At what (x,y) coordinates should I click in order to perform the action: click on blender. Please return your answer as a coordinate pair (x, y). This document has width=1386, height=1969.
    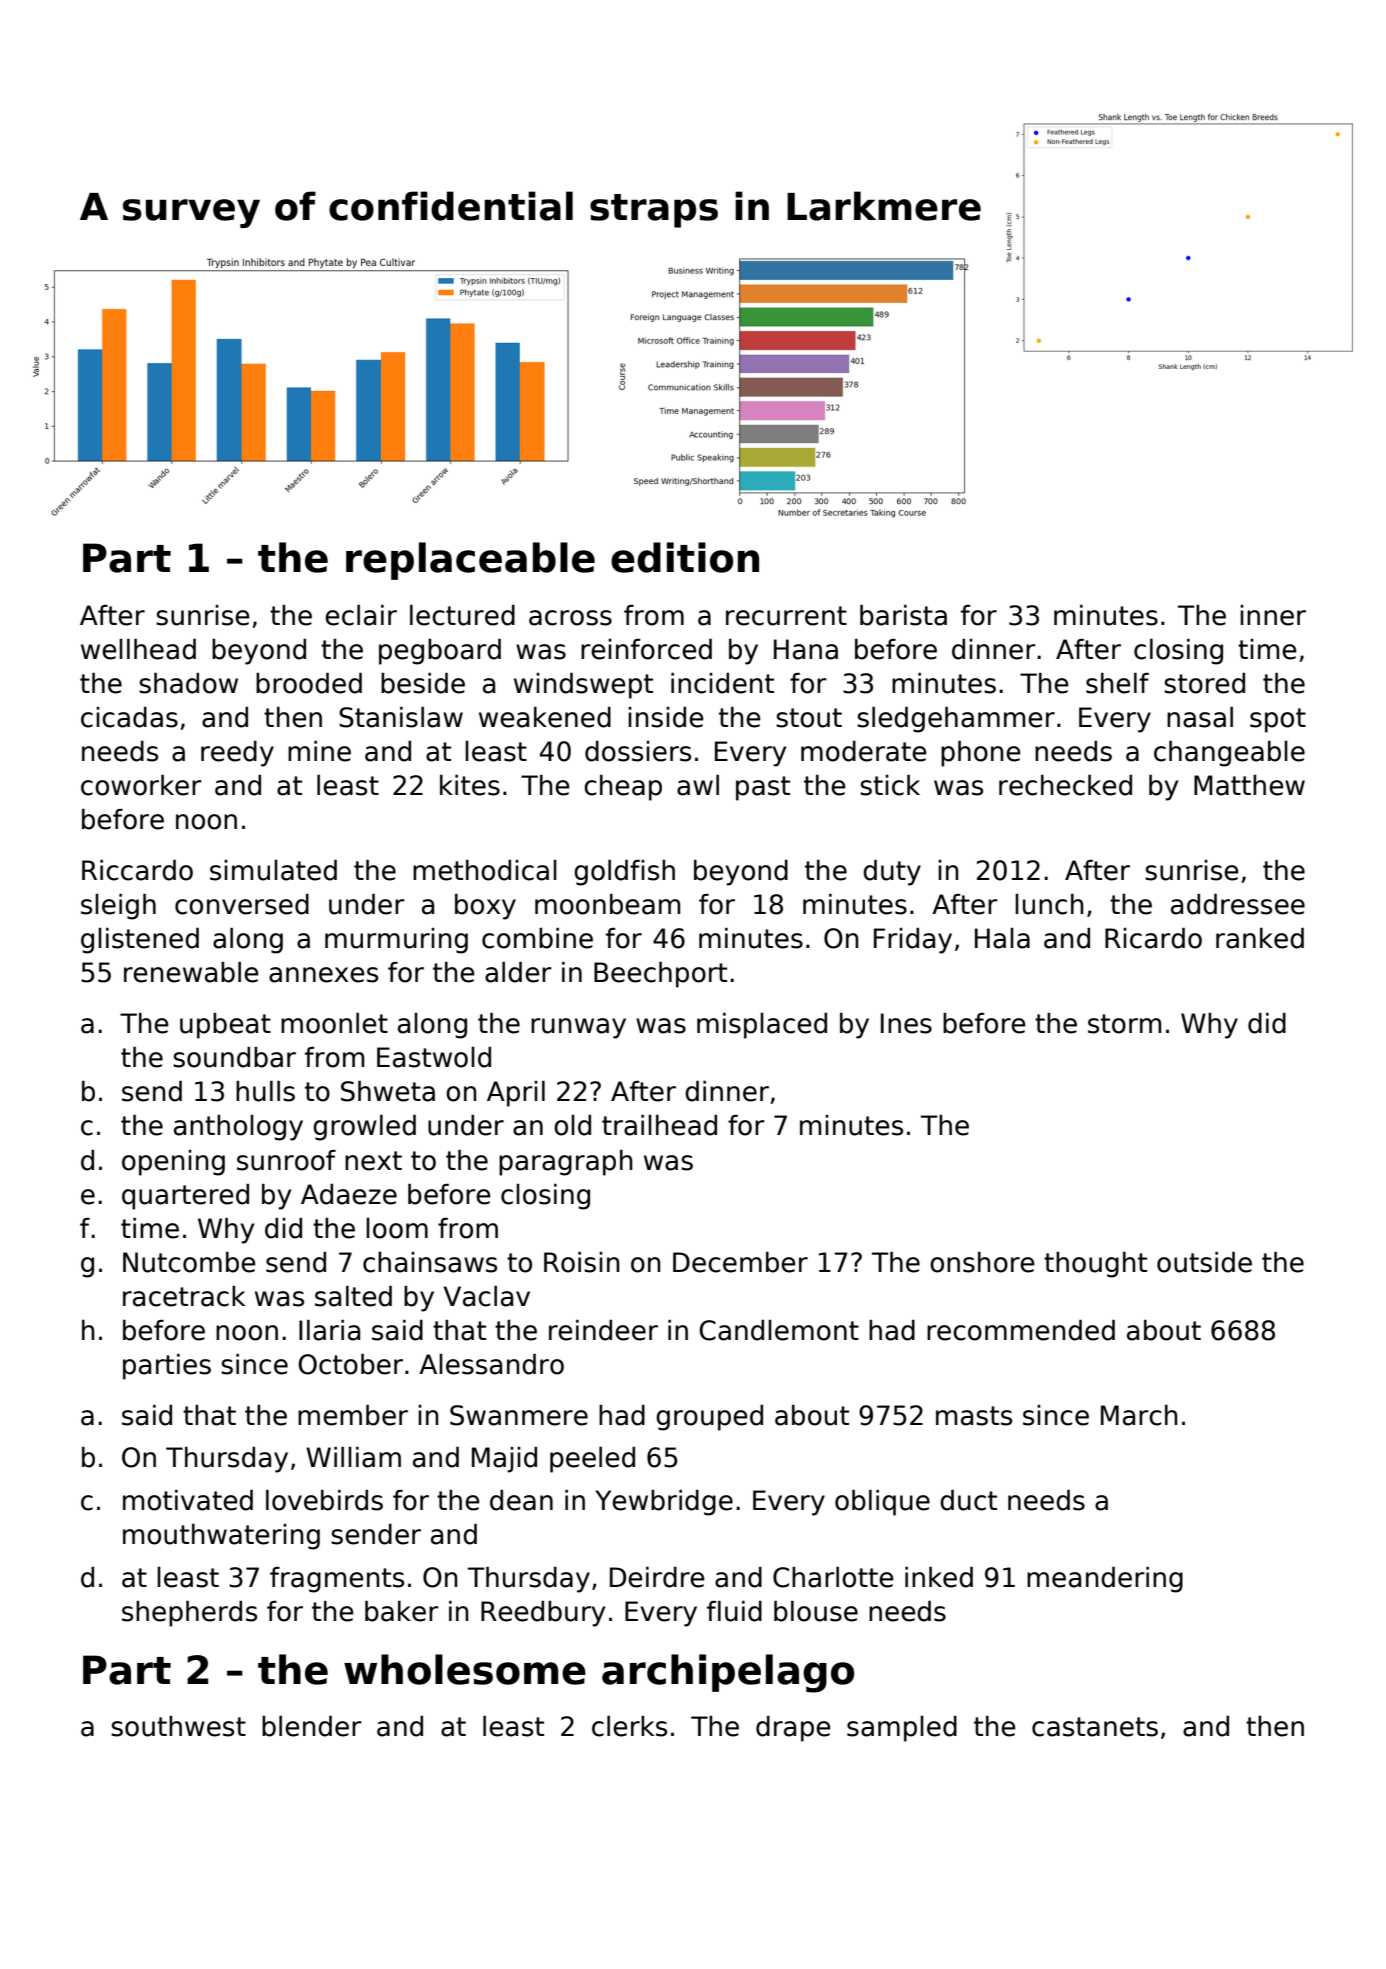
    Looking at the image, I should click on (312, 1726).
